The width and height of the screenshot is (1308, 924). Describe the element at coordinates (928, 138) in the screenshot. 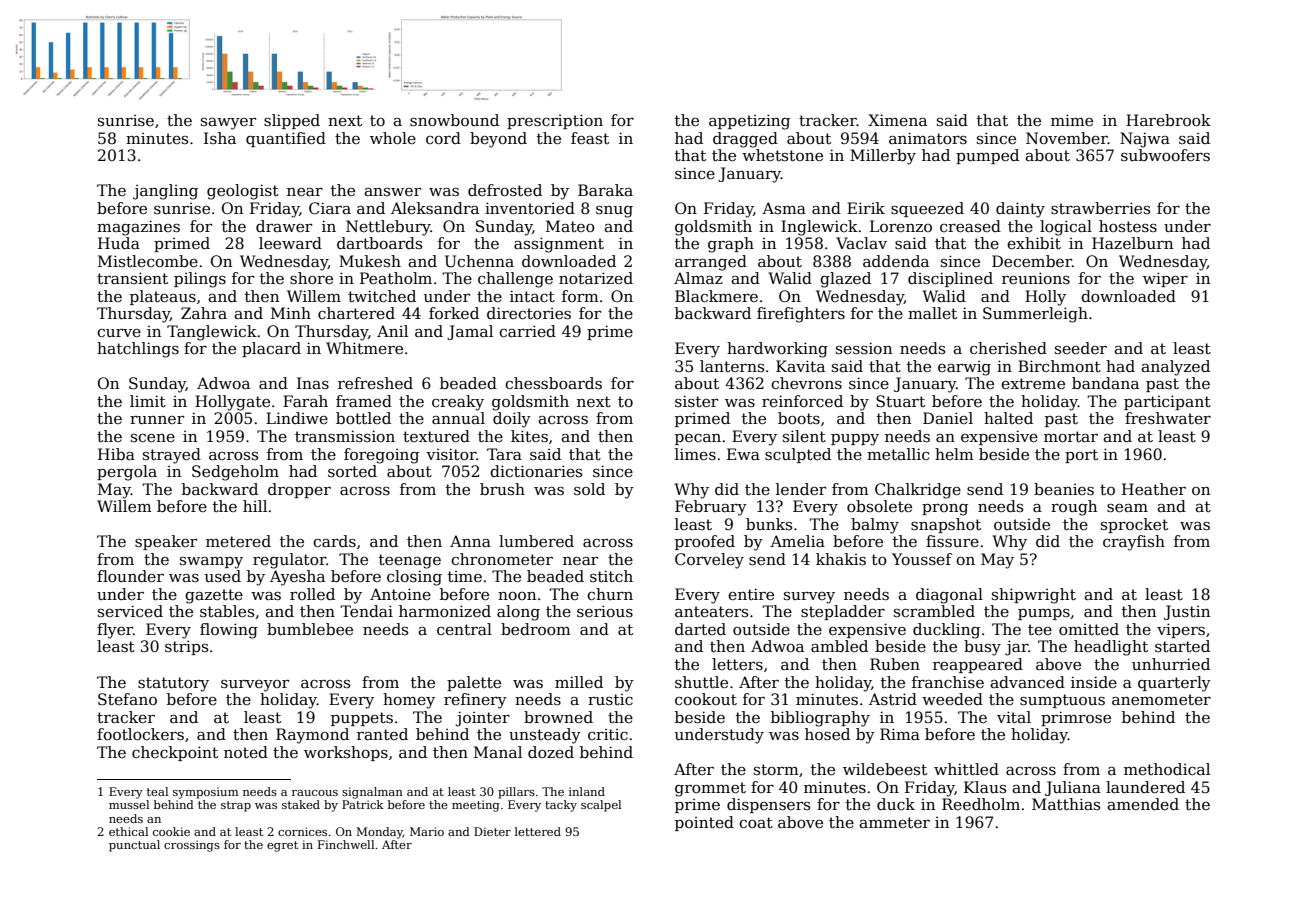

I see `animators` at that location.
